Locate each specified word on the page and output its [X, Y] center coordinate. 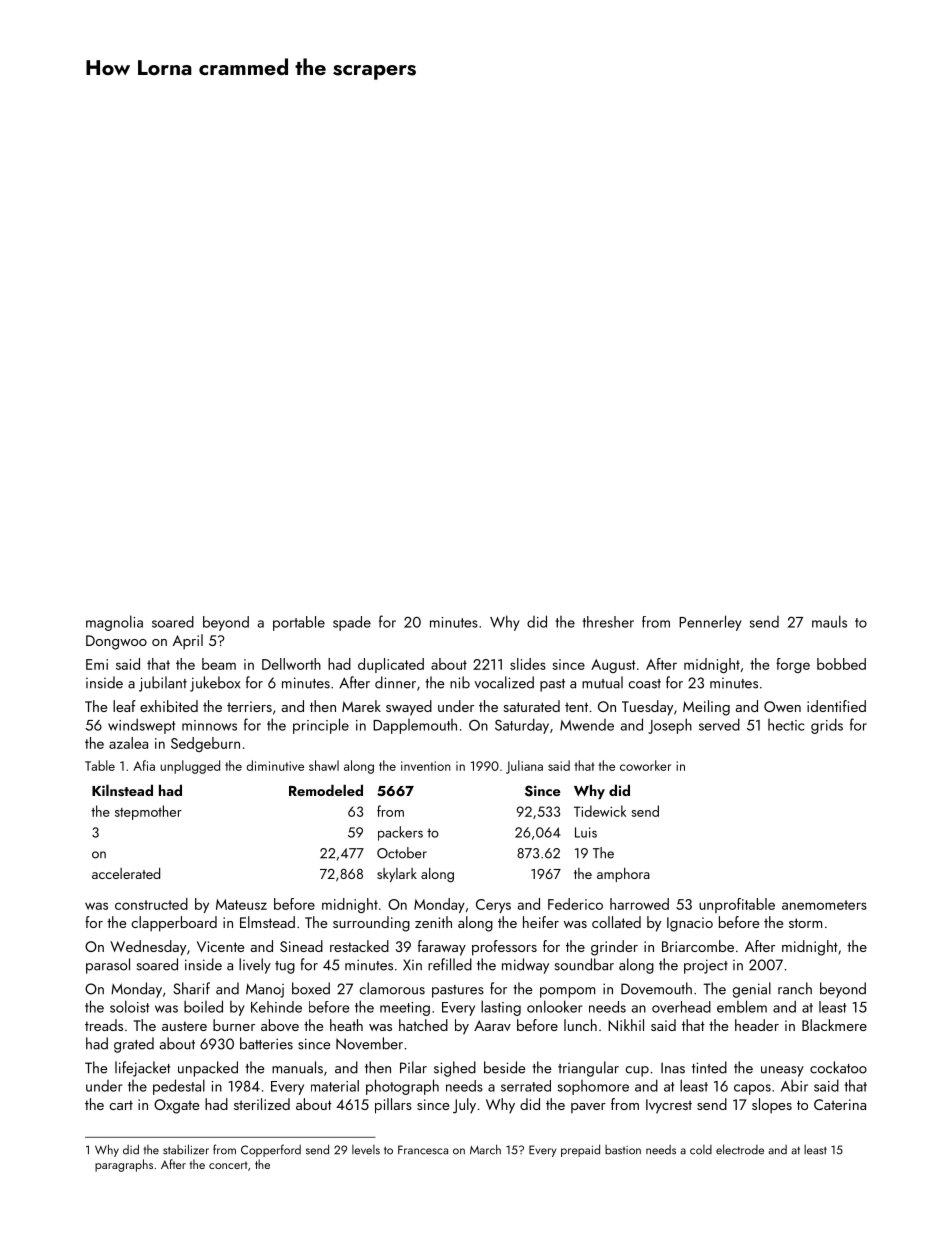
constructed [151, 904]
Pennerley [710, 623]
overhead [681, 1007]
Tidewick [600, 811]
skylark [397, 875]
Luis [586, 832]
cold [701, 1150]
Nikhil [626, 1025]
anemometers [824, 905]
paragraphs [124, 1165]
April [188, 642]
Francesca [423, 1150]
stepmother [148, 812]
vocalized [504, 682]
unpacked [208, 1069]
